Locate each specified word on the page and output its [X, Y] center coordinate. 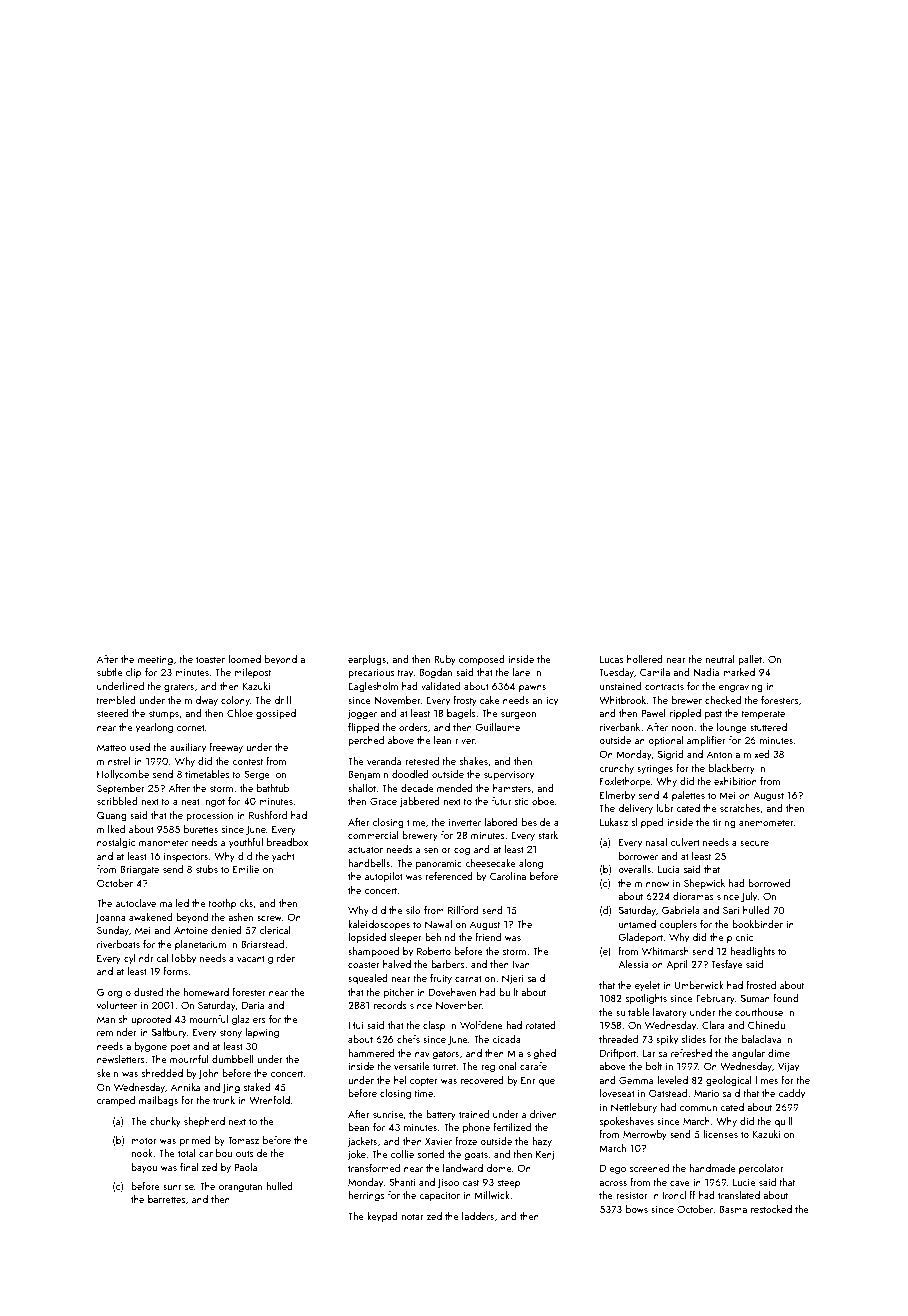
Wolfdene [481, 1025]
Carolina [508, 876]
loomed [244, 659]
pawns [532, 688]
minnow [652, 883]
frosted [761, 985]
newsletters [121, 1059]
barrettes [167, 1199]
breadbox [287, 842]
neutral [720, 659]
